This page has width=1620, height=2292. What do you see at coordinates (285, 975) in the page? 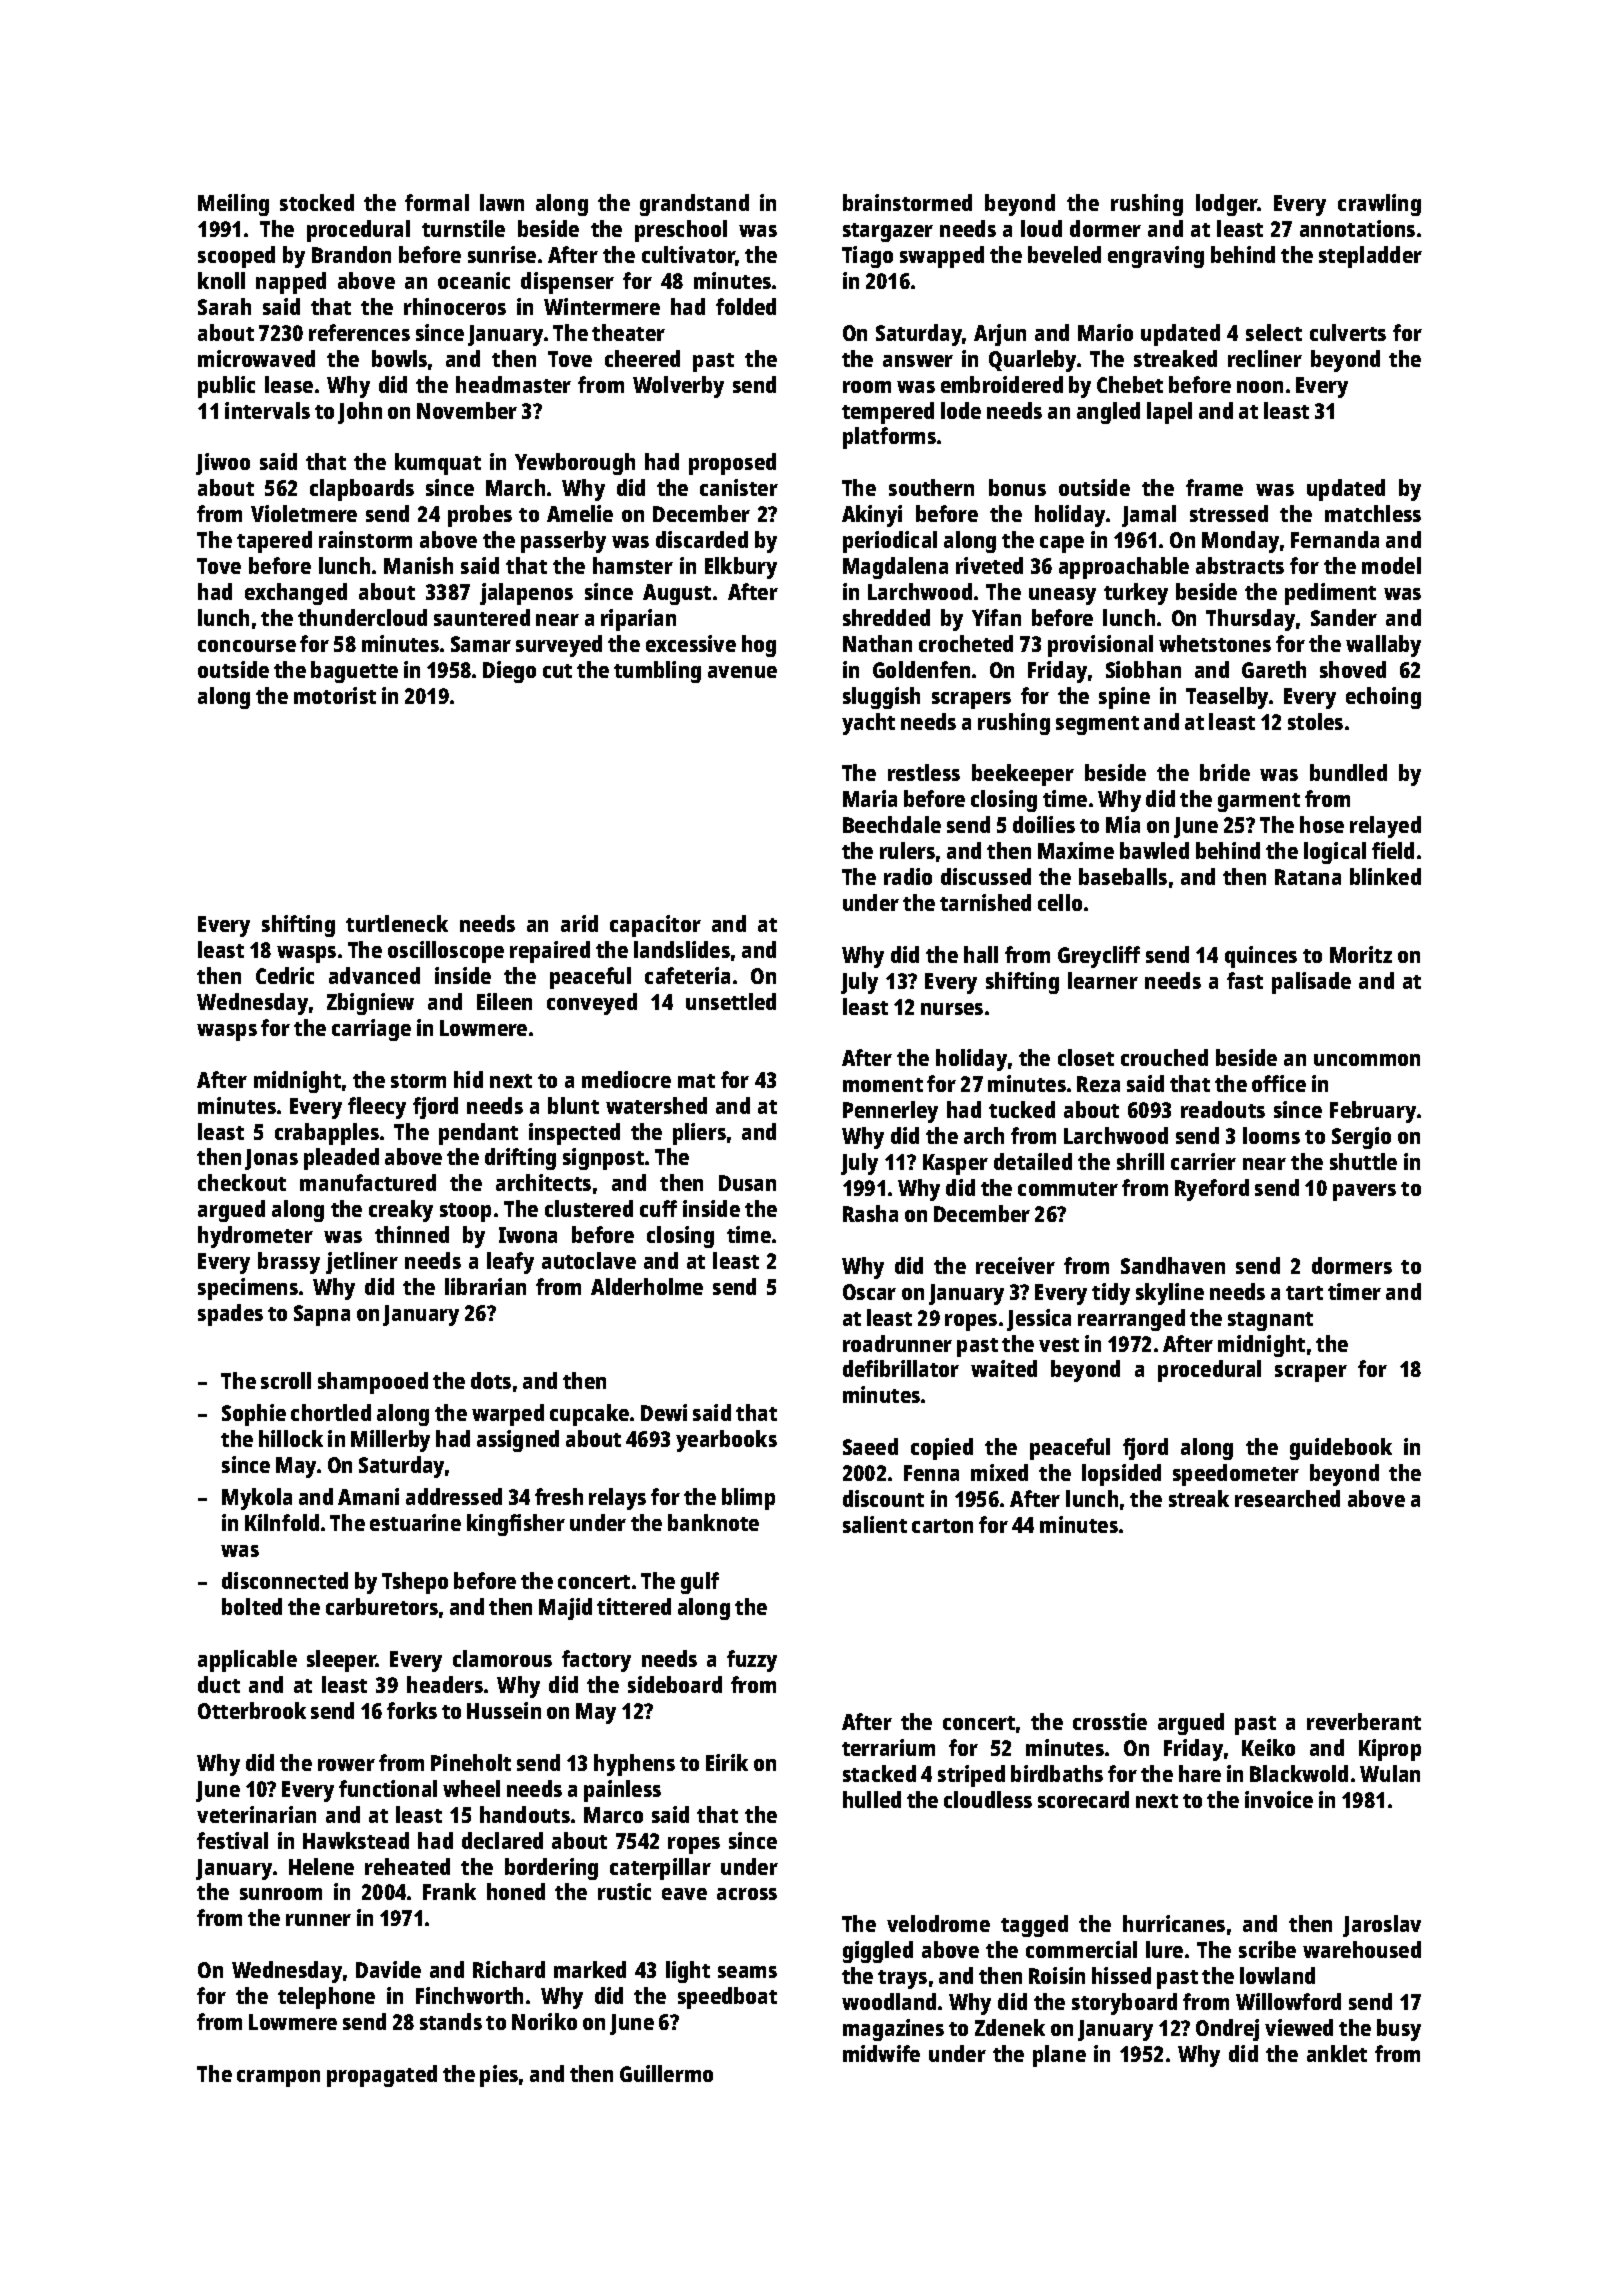
I see `Cedric` at bounding box center [285, 975].
